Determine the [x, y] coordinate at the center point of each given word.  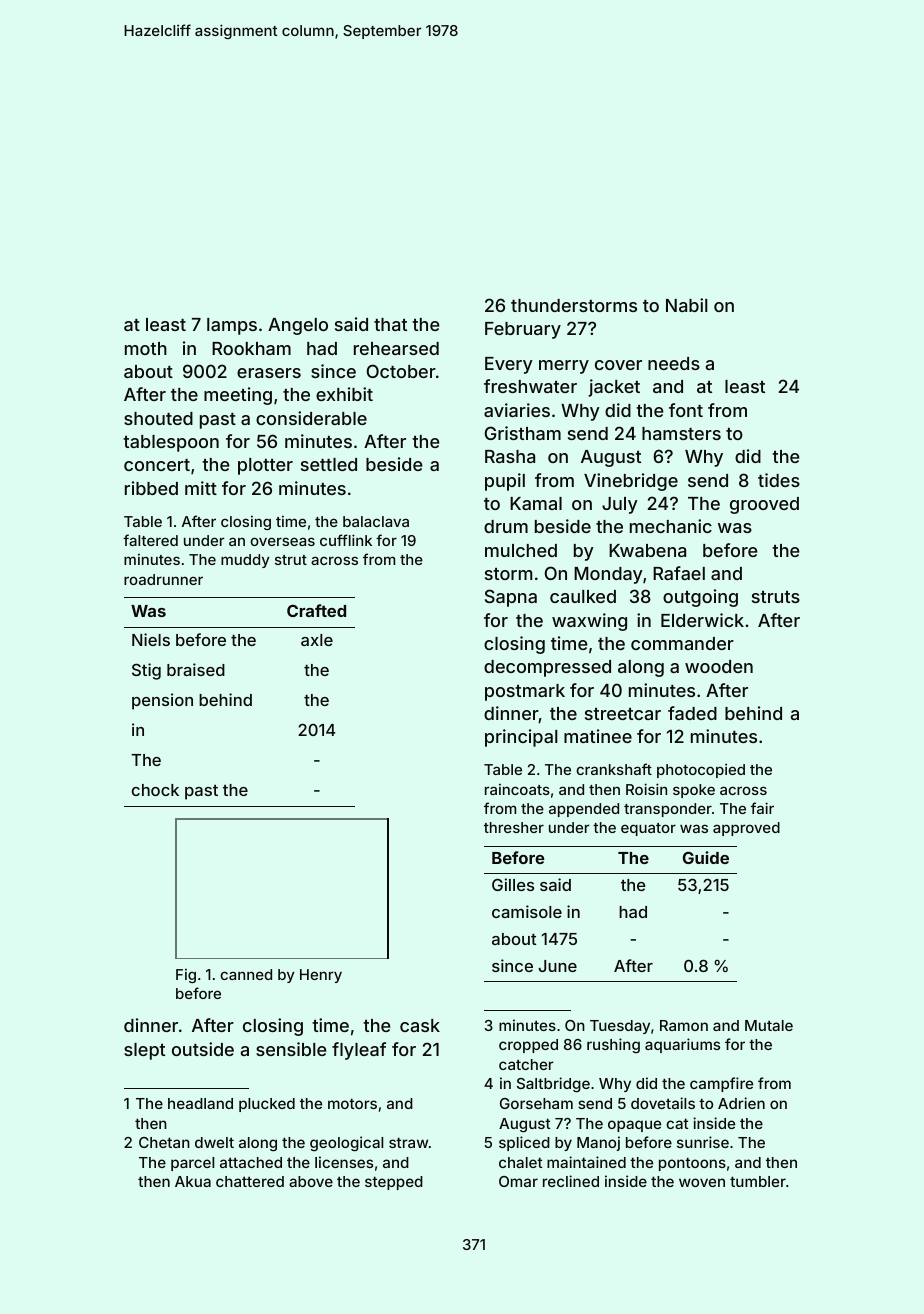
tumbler [758, 1181]
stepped [394, 1183]
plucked [267, 1105]
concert [157, 465]
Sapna [511, 598]
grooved [764, 505]
